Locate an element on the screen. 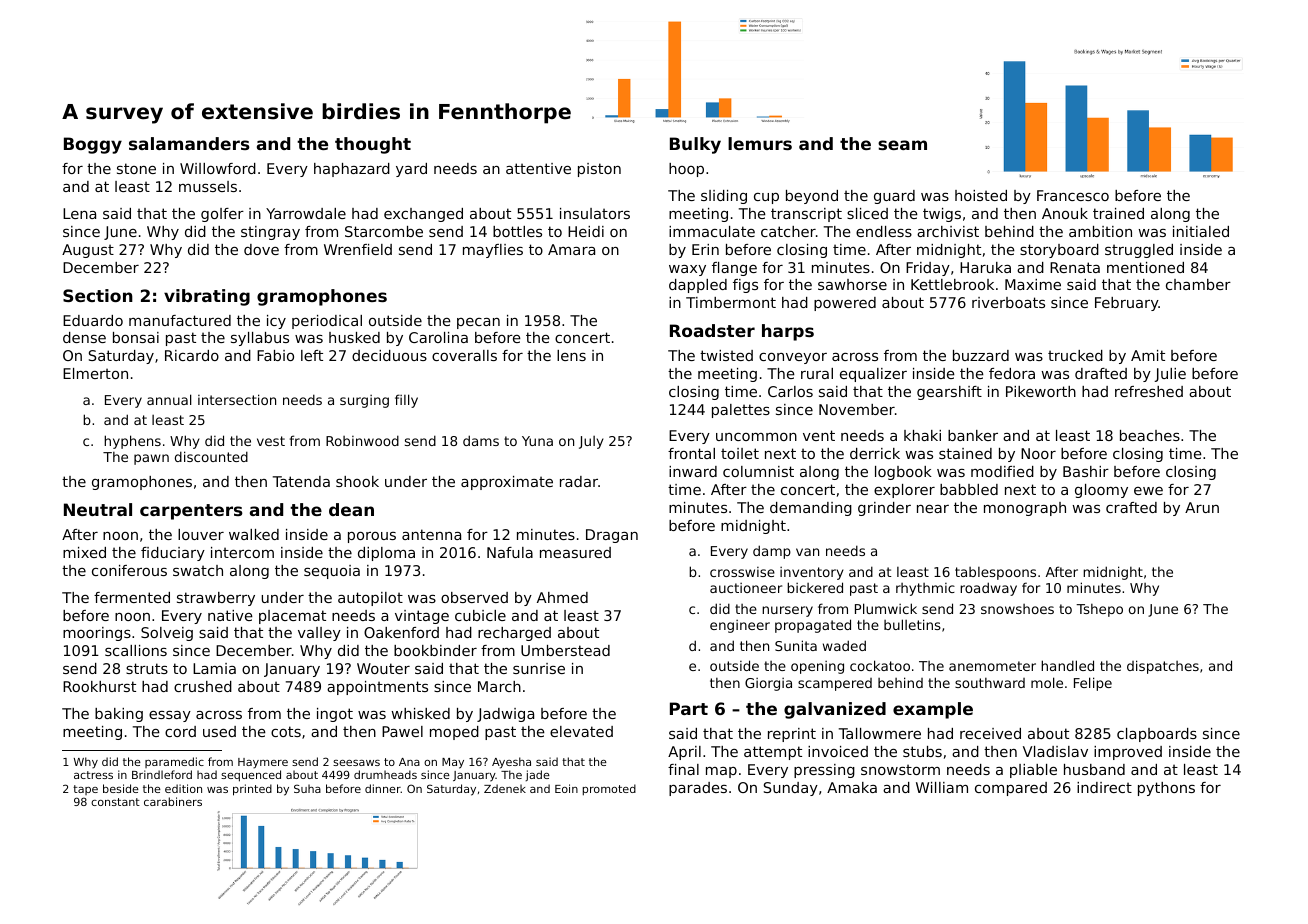  Francesco is located at coordinates (1073, 195).
